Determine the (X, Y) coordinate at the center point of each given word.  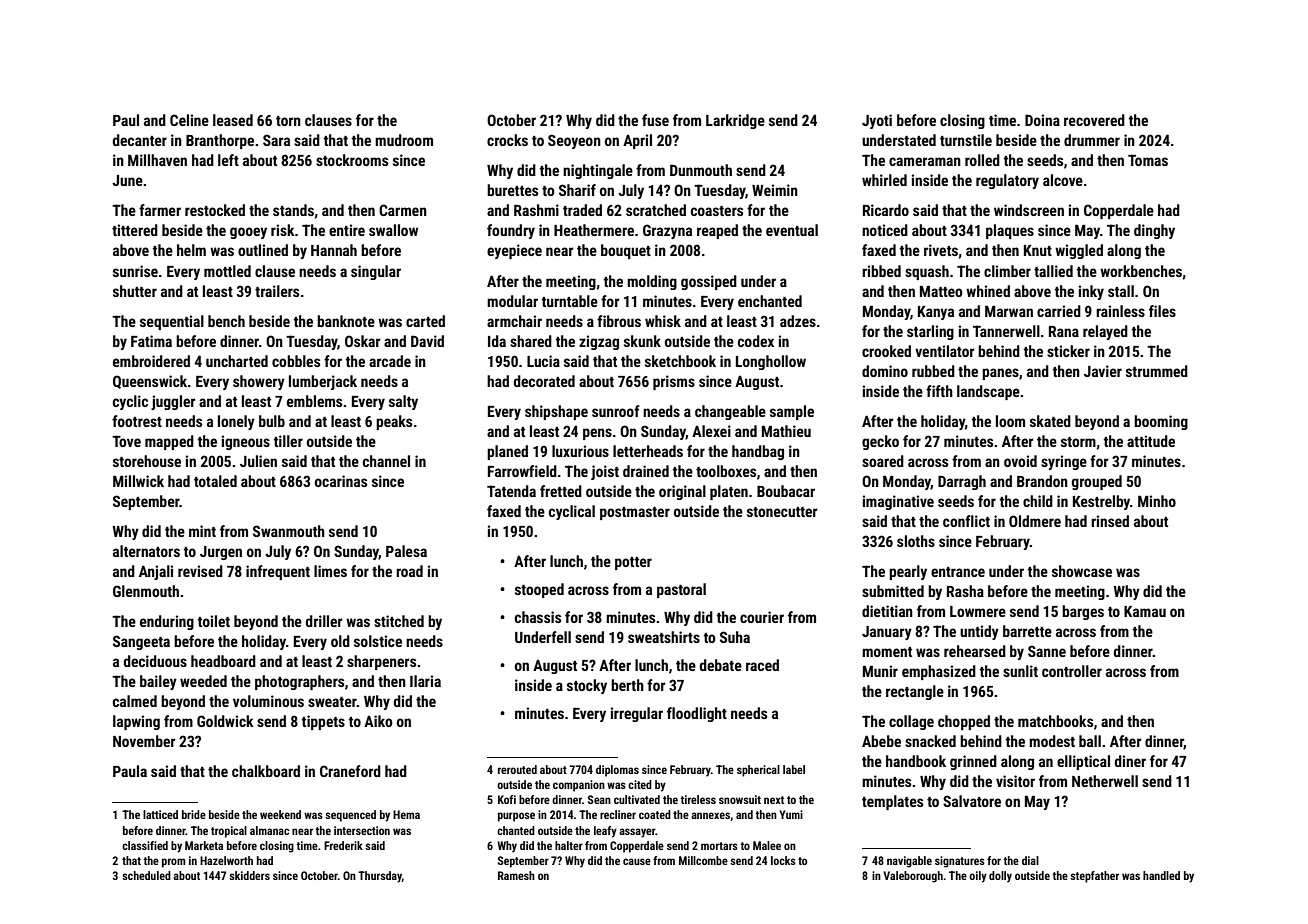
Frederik (343, 845)
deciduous (155, 661)
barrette (1027, 631)
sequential (172, 322)
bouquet (626, 251)
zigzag (599, 342)
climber (1007, 271)
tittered (135, 230)
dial (1030, 860)
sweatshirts (664, 637)
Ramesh (516, 875)
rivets (941, 250)
